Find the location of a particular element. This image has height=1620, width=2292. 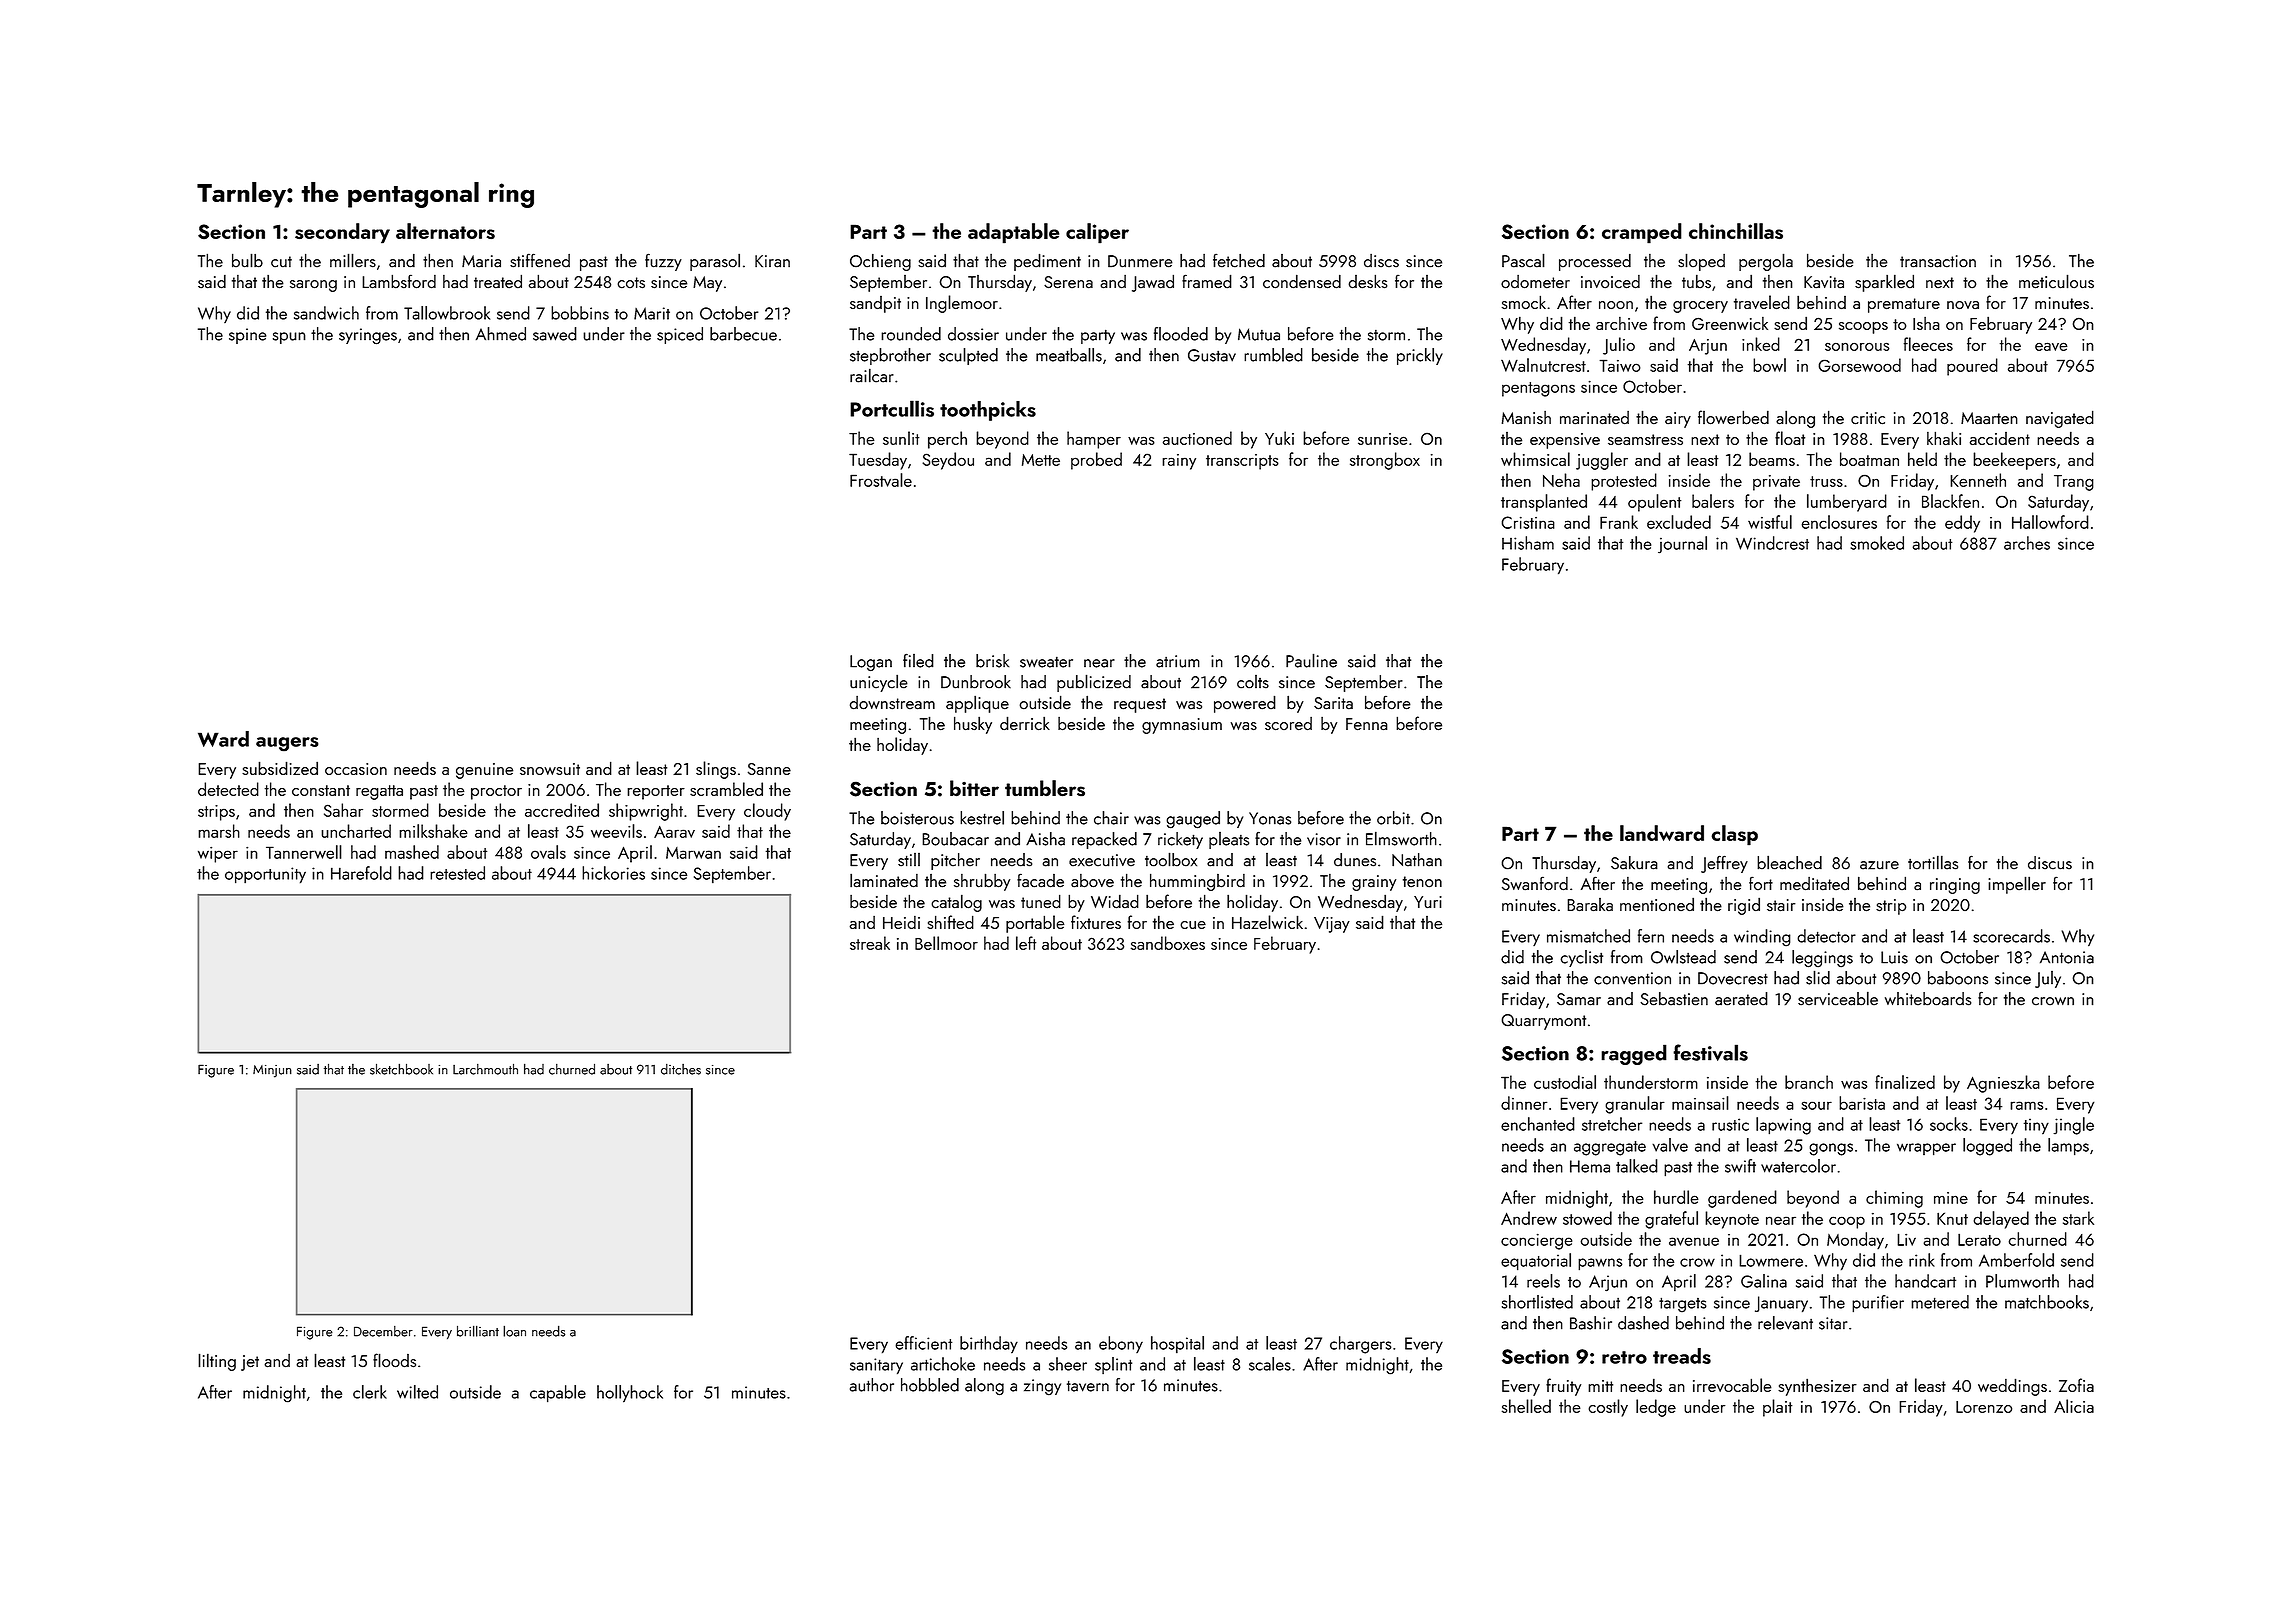

avenue is located at coordinates (1694, 1241).
